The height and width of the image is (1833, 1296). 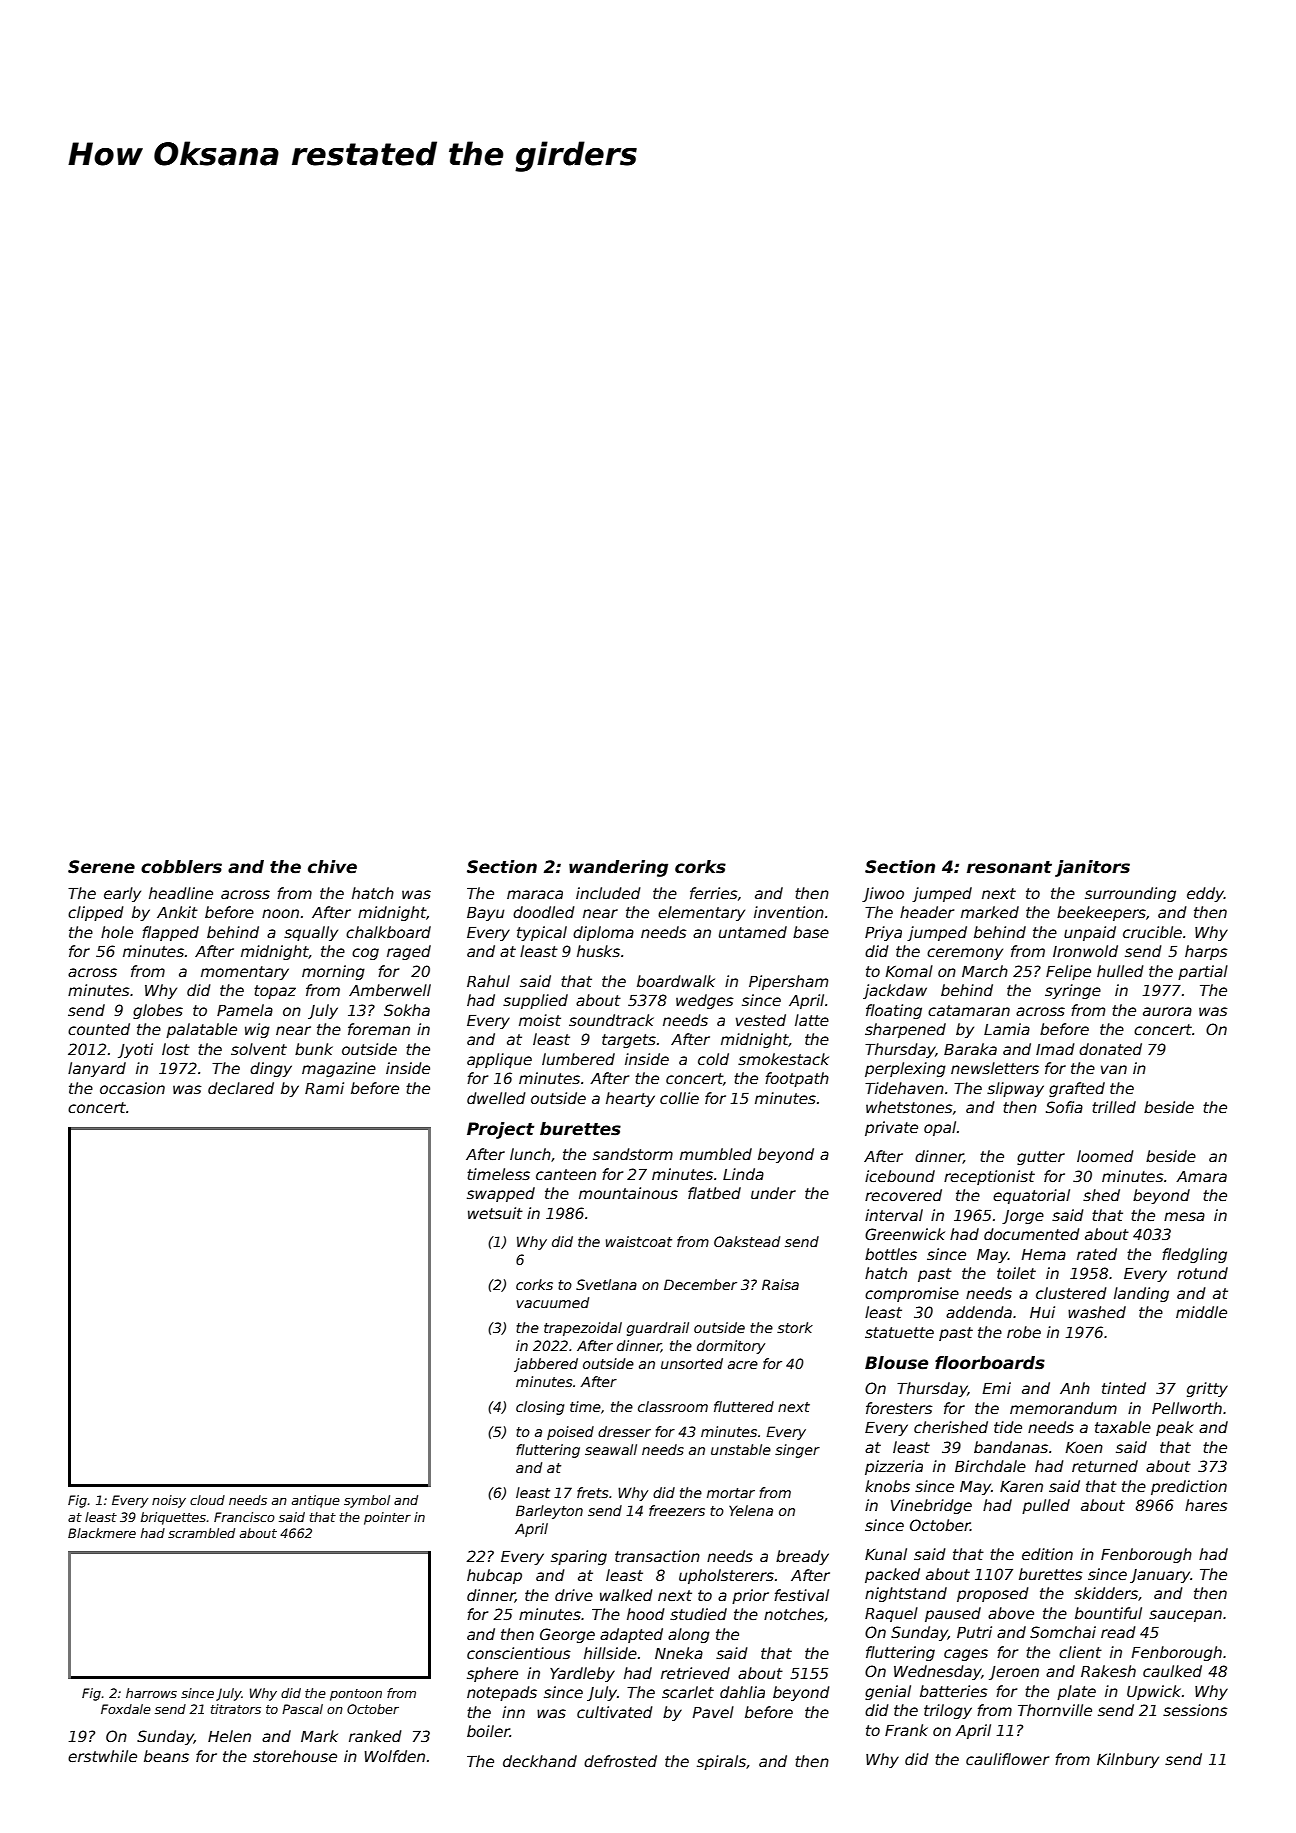 What do you see at coordinates (356, 1695) in the image?
I see `pontoon` at bounding box center [356, 1695].
